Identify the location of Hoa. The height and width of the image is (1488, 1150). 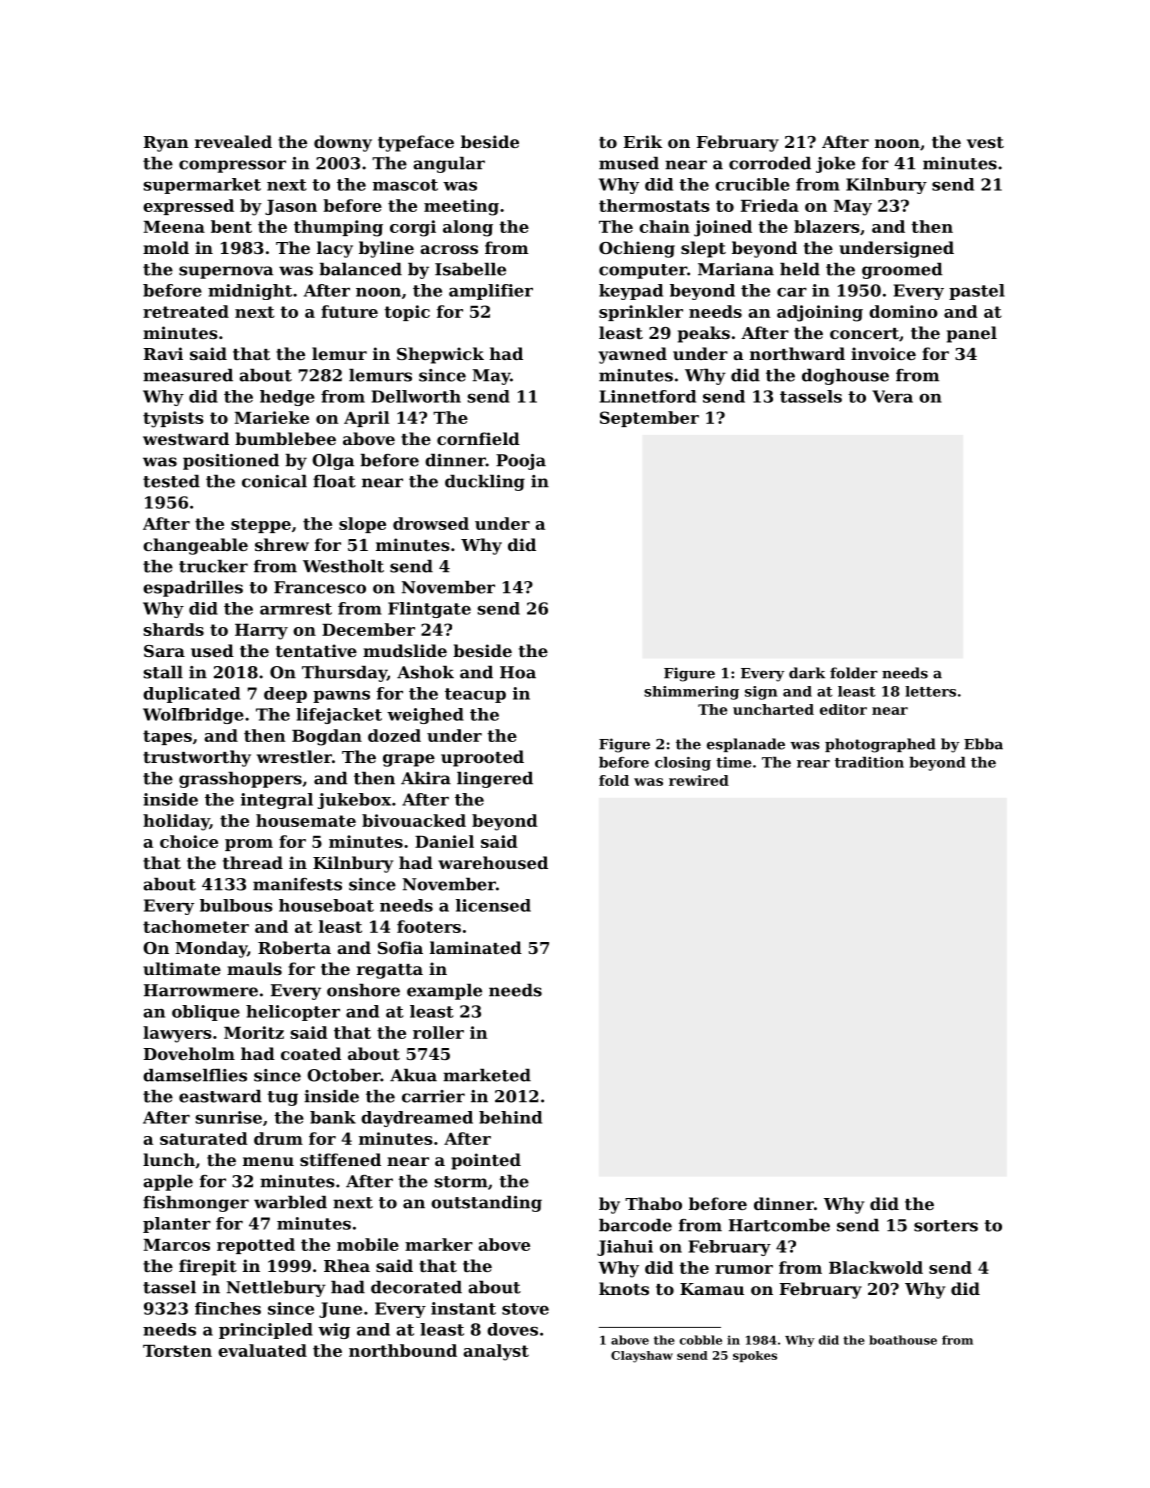
(518, 672).
